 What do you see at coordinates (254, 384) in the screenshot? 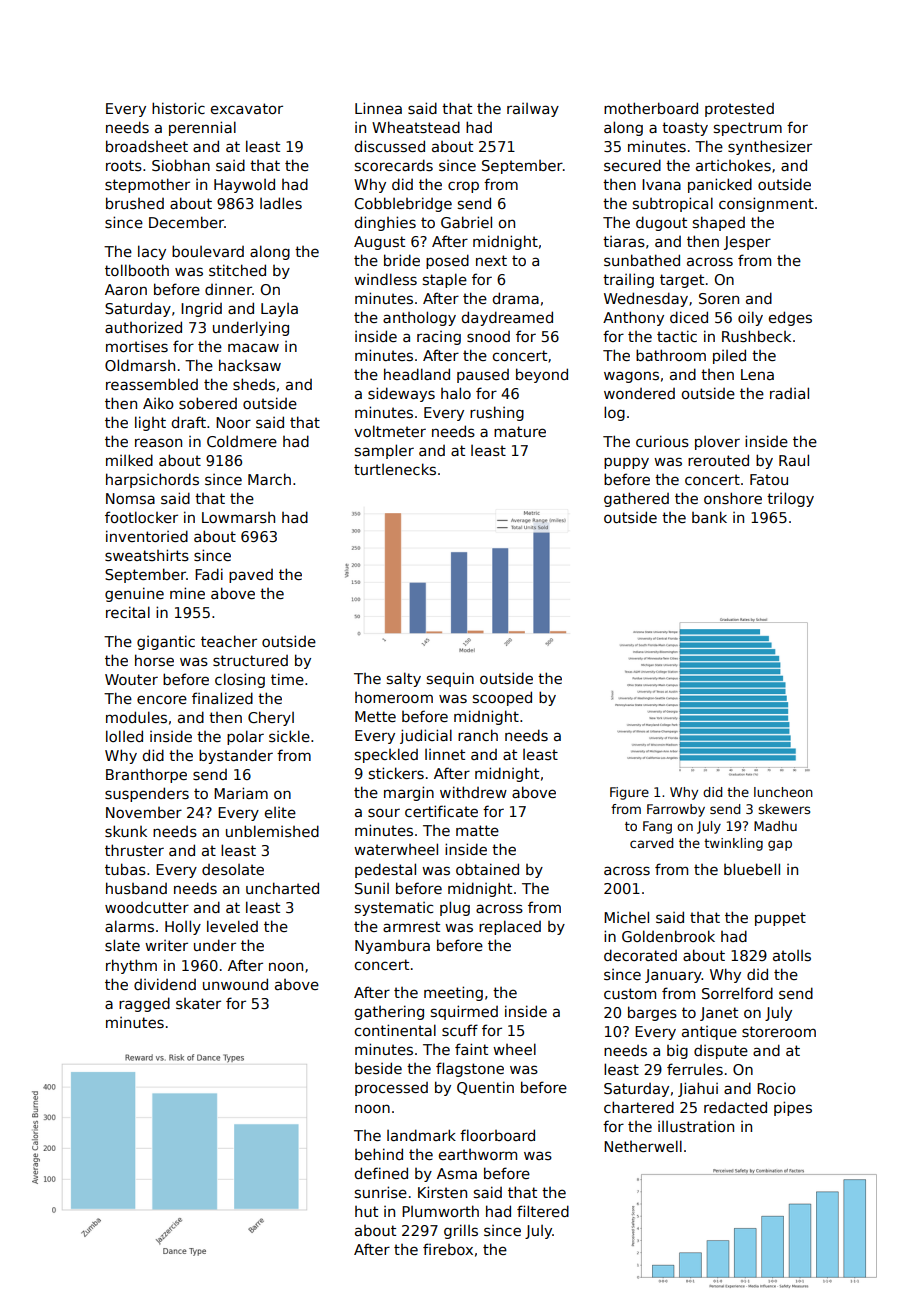
I see `sheds` at bounding box center [254, 384].
